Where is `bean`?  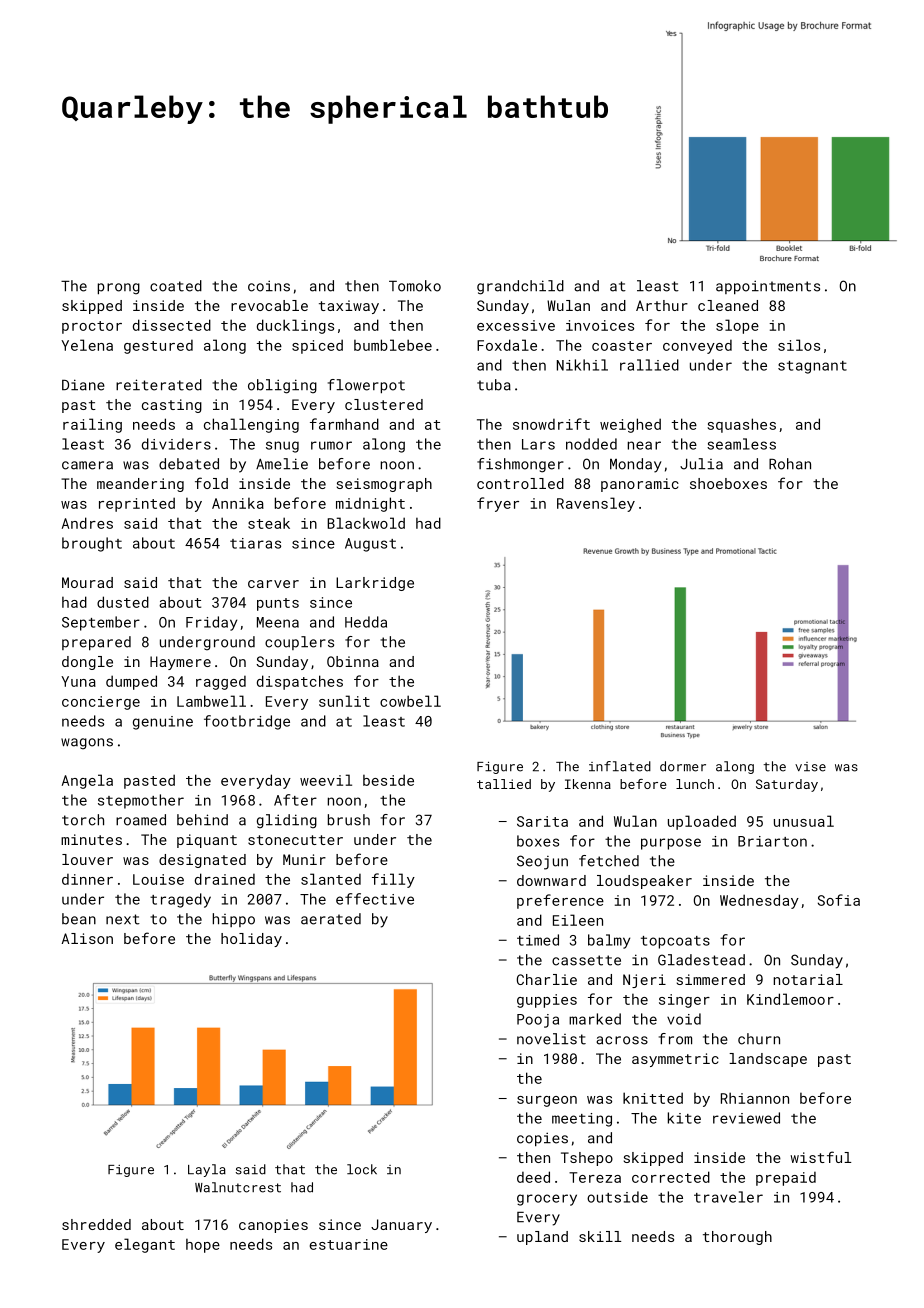 bean is located at coordinates (79, 919).
